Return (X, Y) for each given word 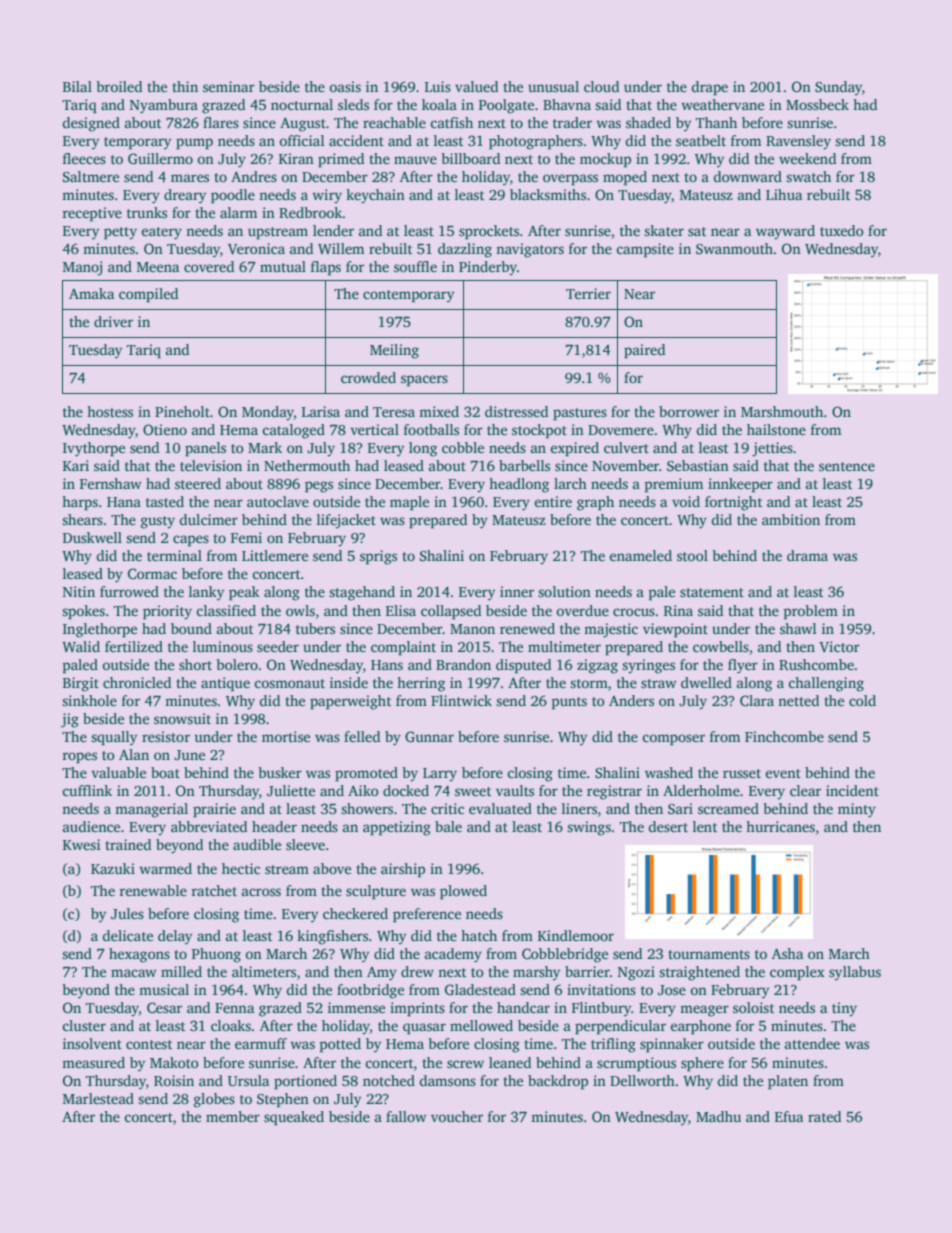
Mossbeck (817, 104)
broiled (119, 86)
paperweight (350, 702)
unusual (553, 86)
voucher (457, 1116)
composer (673, 740)
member (233, 1116)
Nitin (79, 591)
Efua (789, 1116)
